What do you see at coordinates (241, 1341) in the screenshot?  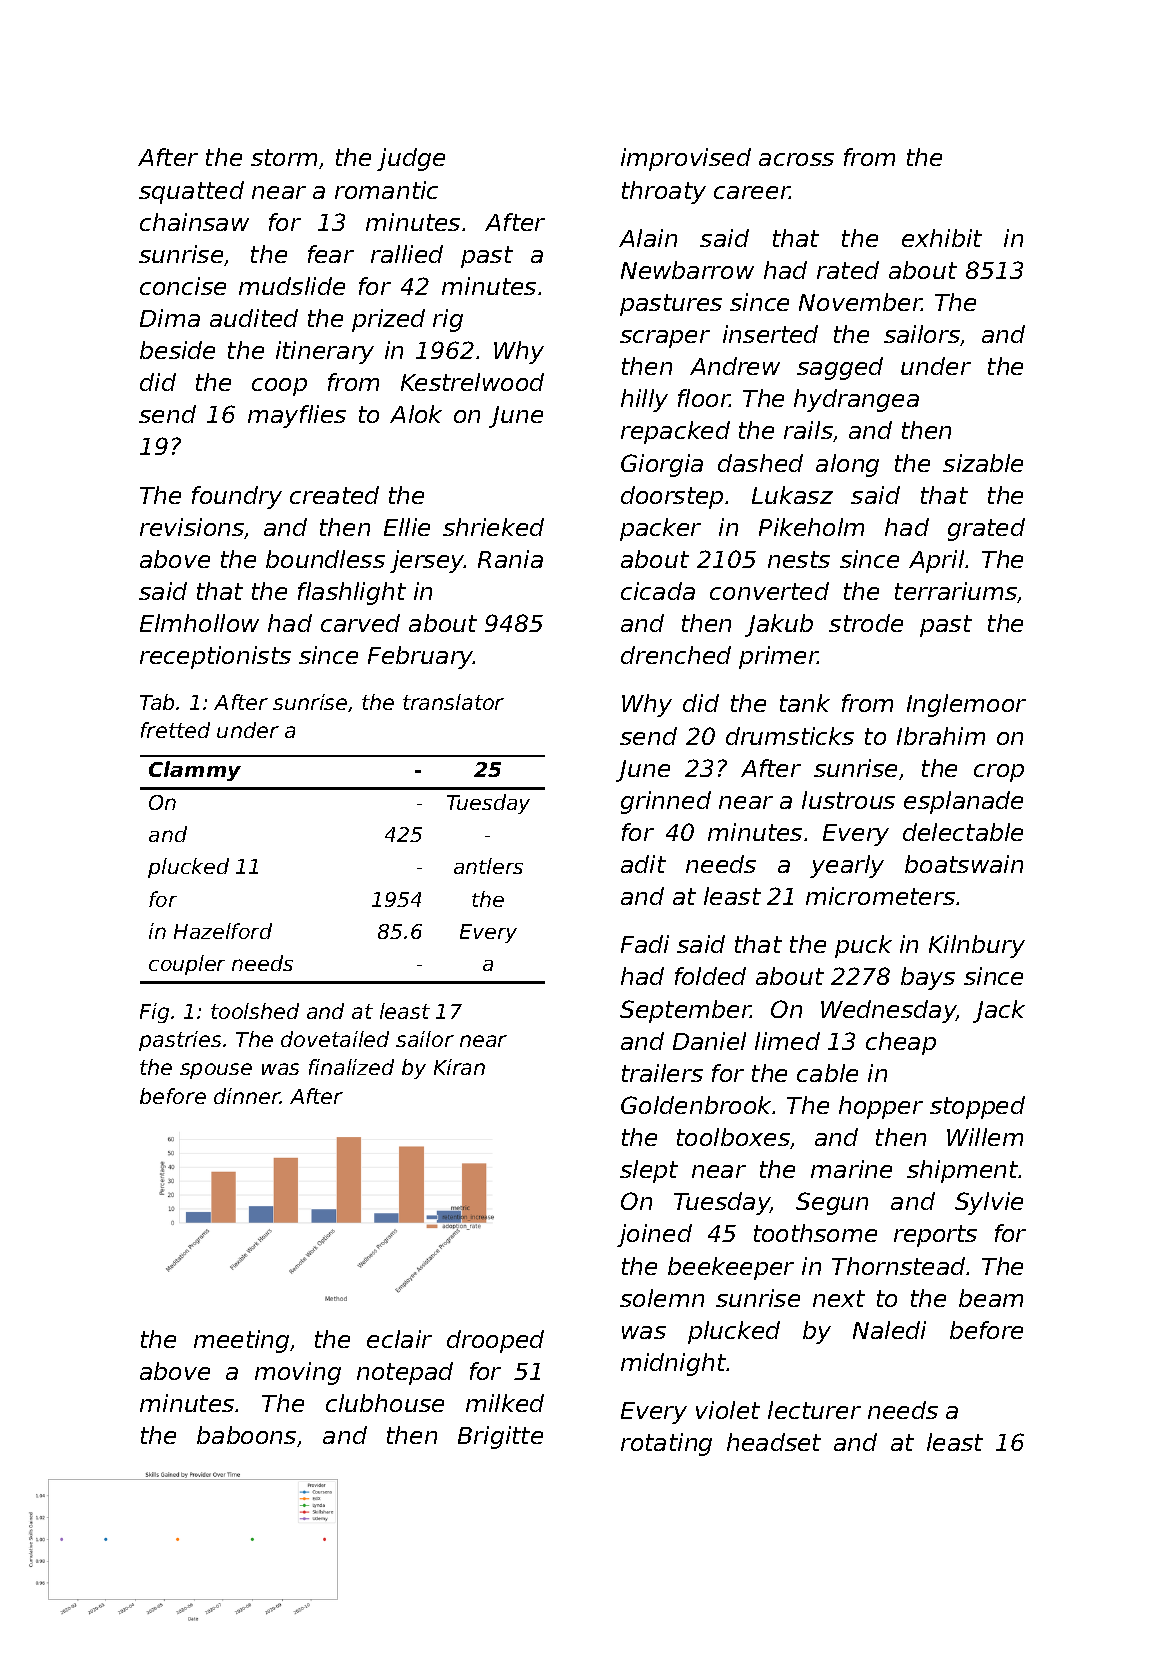 I see `meeting` at bounding box center [241, 1341].
